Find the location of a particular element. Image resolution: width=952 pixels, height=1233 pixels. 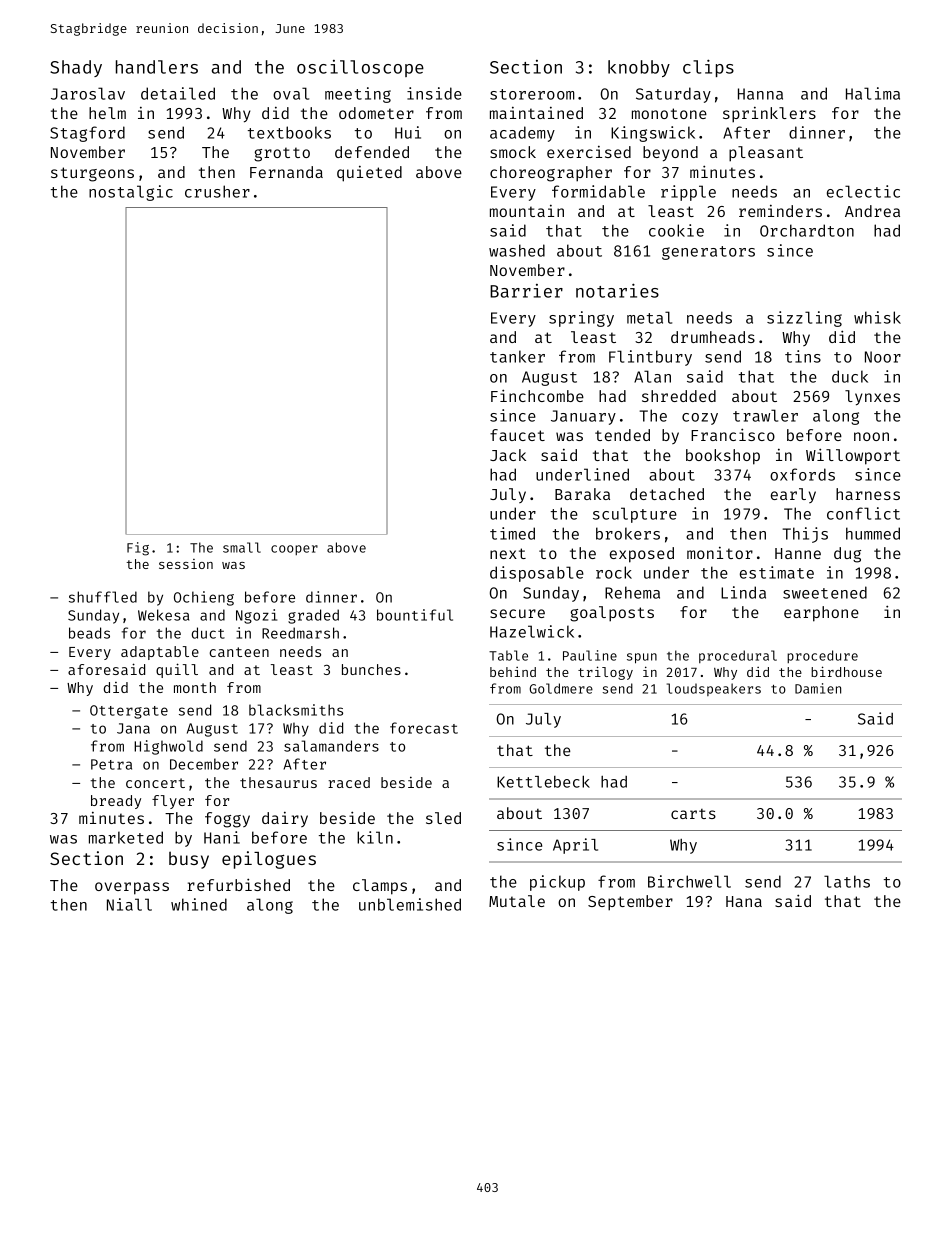

crusher is located at coordinates (217, 191).
